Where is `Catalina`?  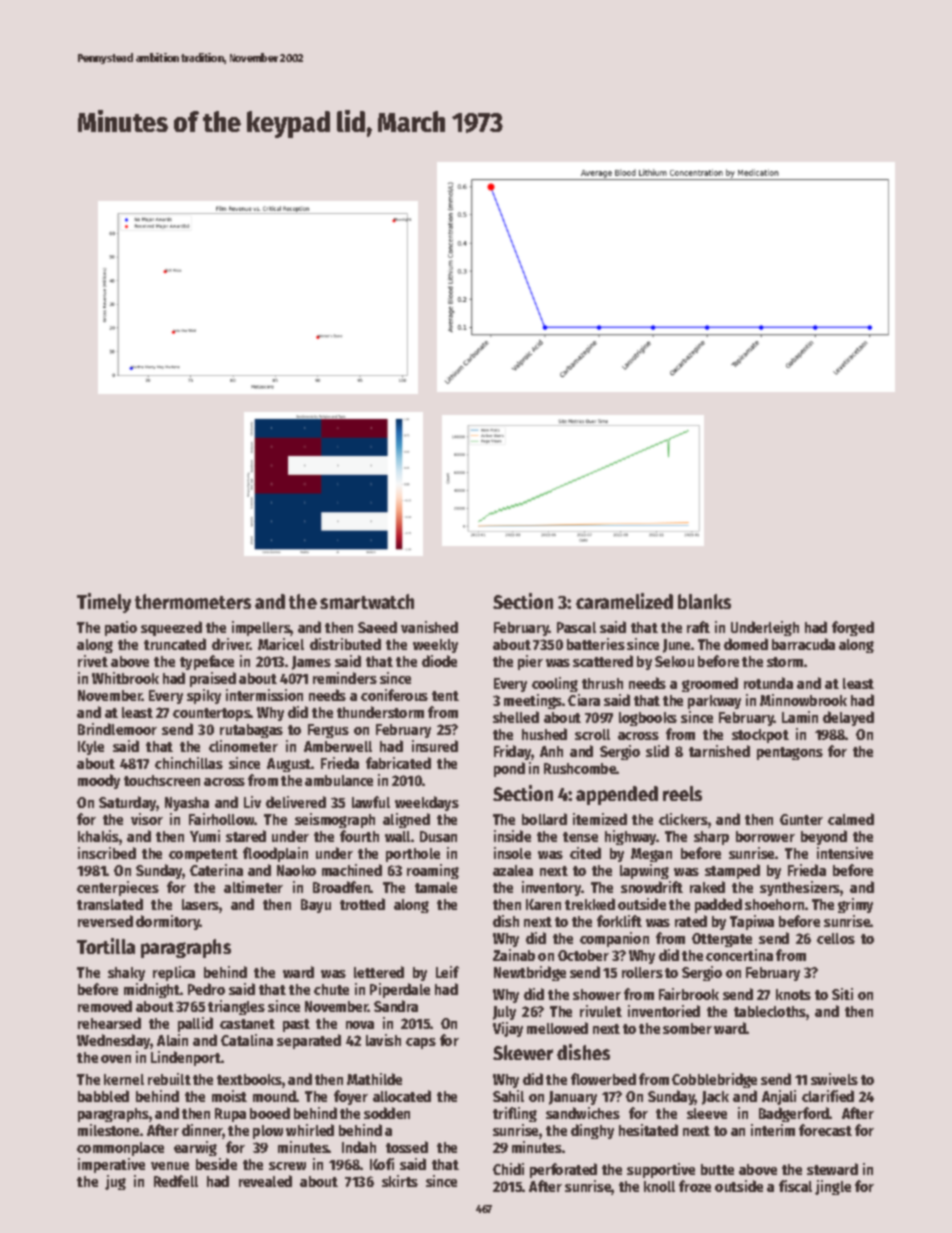
Catalina is located at coordinates (247, 1040).
